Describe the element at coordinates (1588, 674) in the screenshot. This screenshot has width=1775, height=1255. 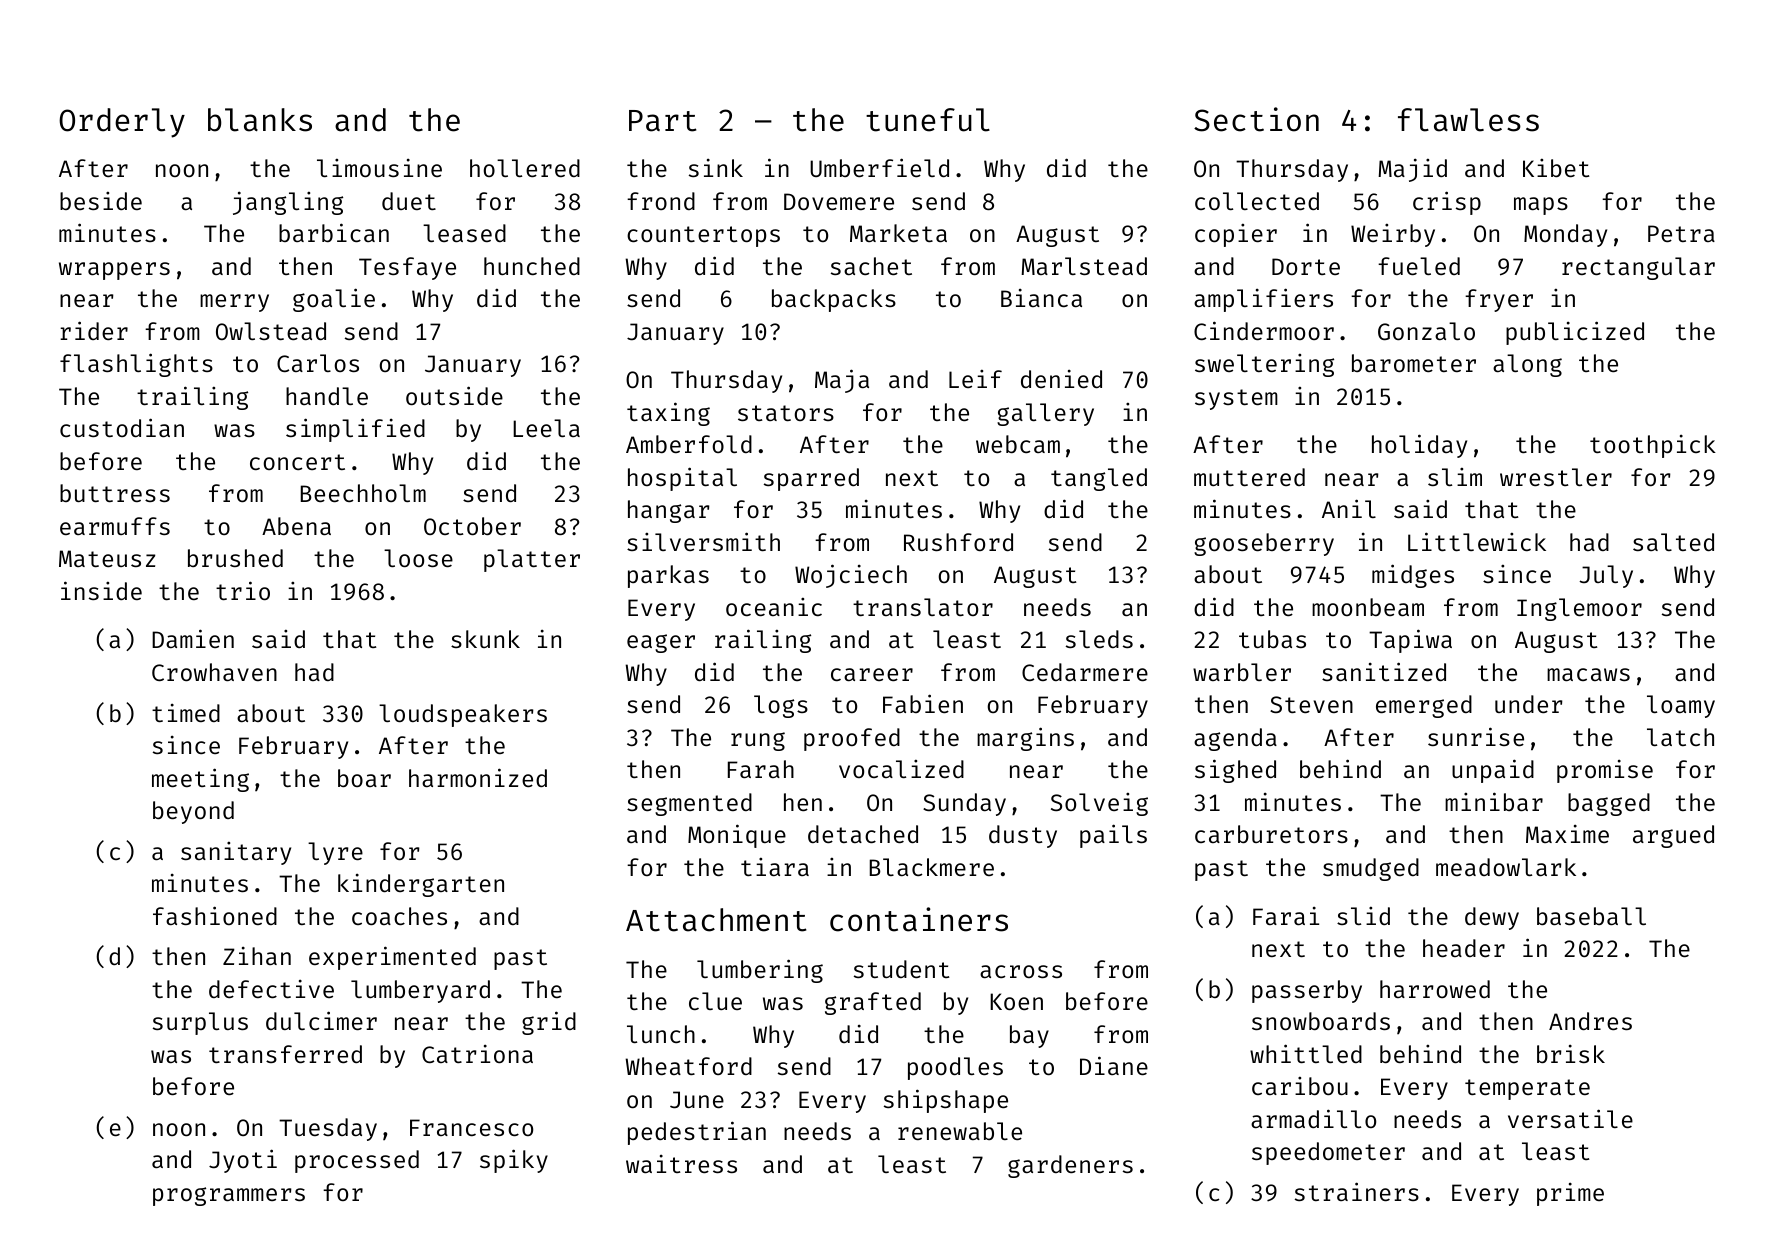
I see `macaws` at that location.
